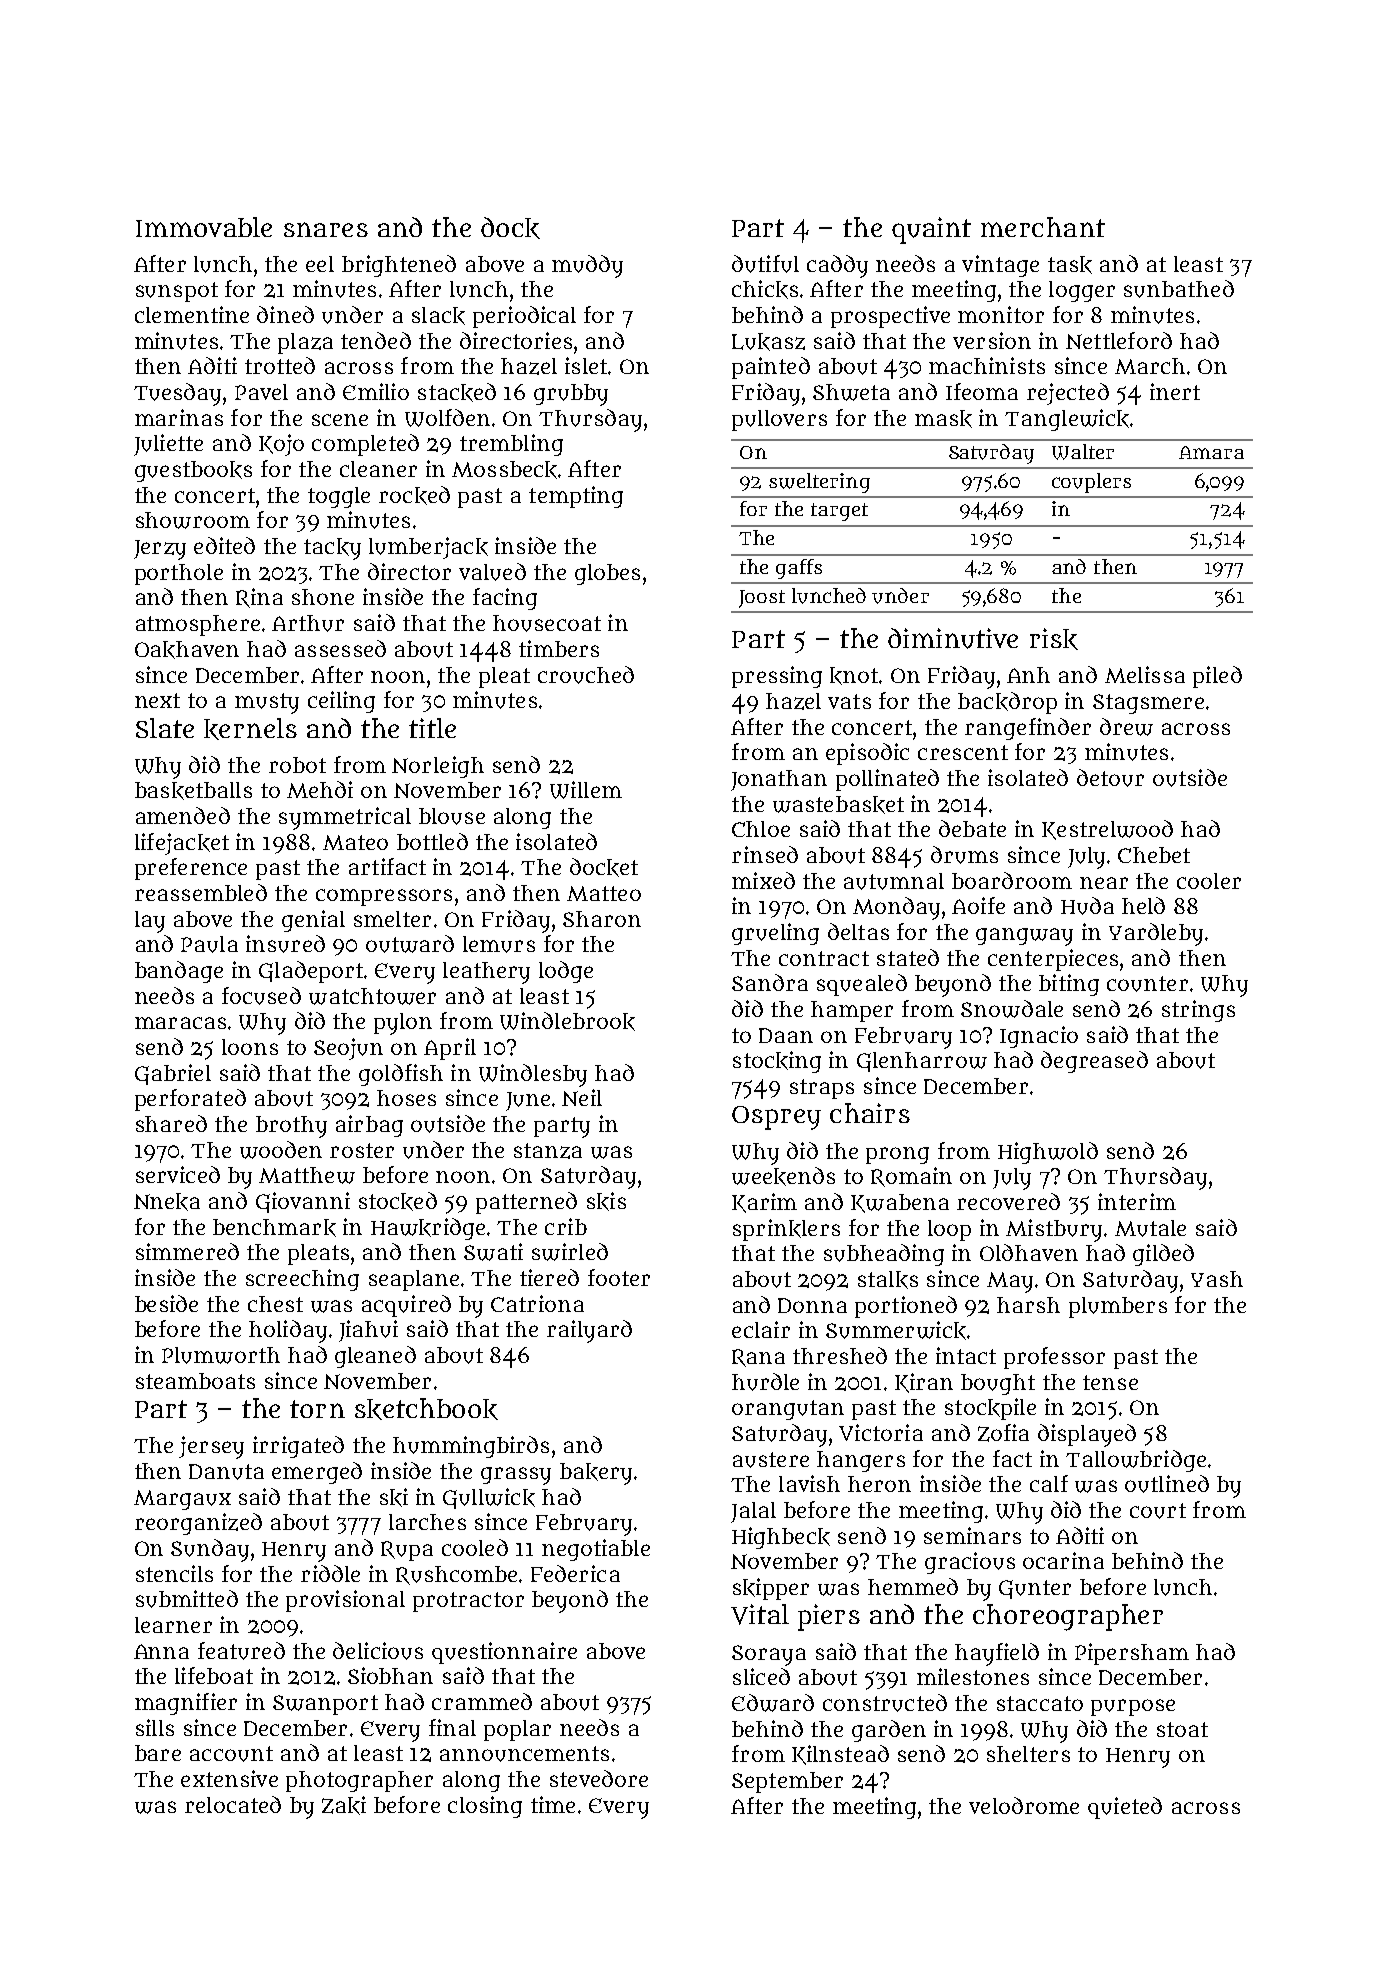  Describe the element at coordinates (195, 1381) in the page. I see `steamboats` at that location.
